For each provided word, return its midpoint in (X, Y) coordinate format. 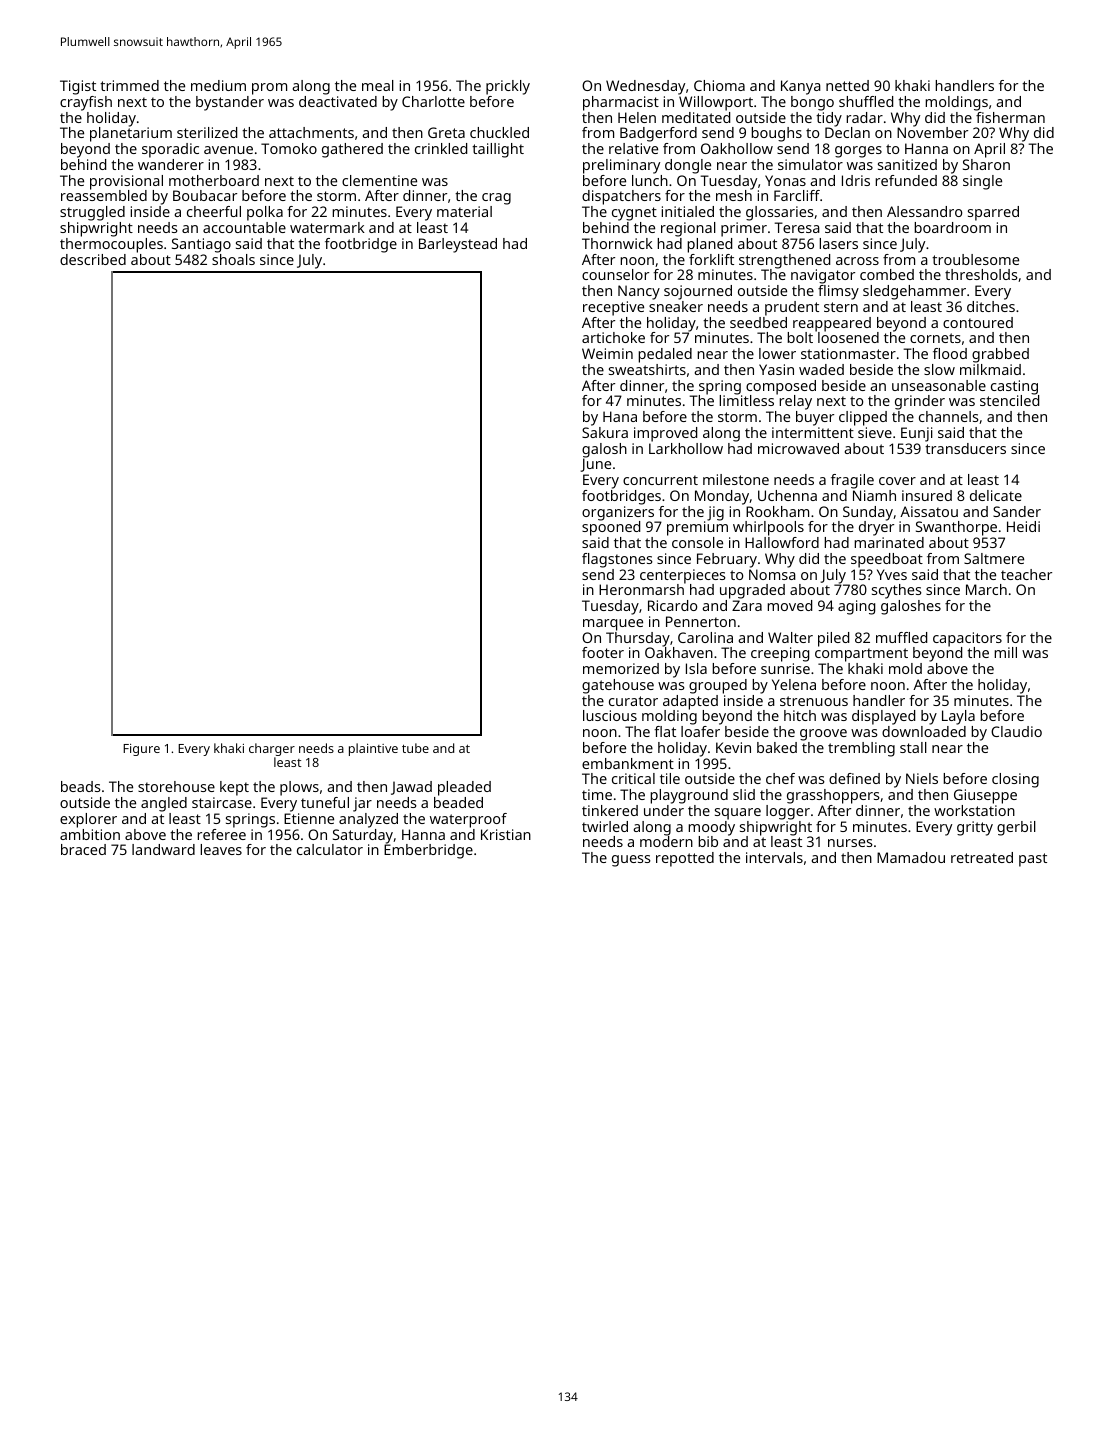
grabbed (1000, 355)
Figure (141, 750)
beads (81, 786)
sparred (993, 213)
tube (415, 748)
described (93, 259)
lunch (650, 180)
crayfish (86, 103)
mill (1005, 652)
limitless (746, 400)
